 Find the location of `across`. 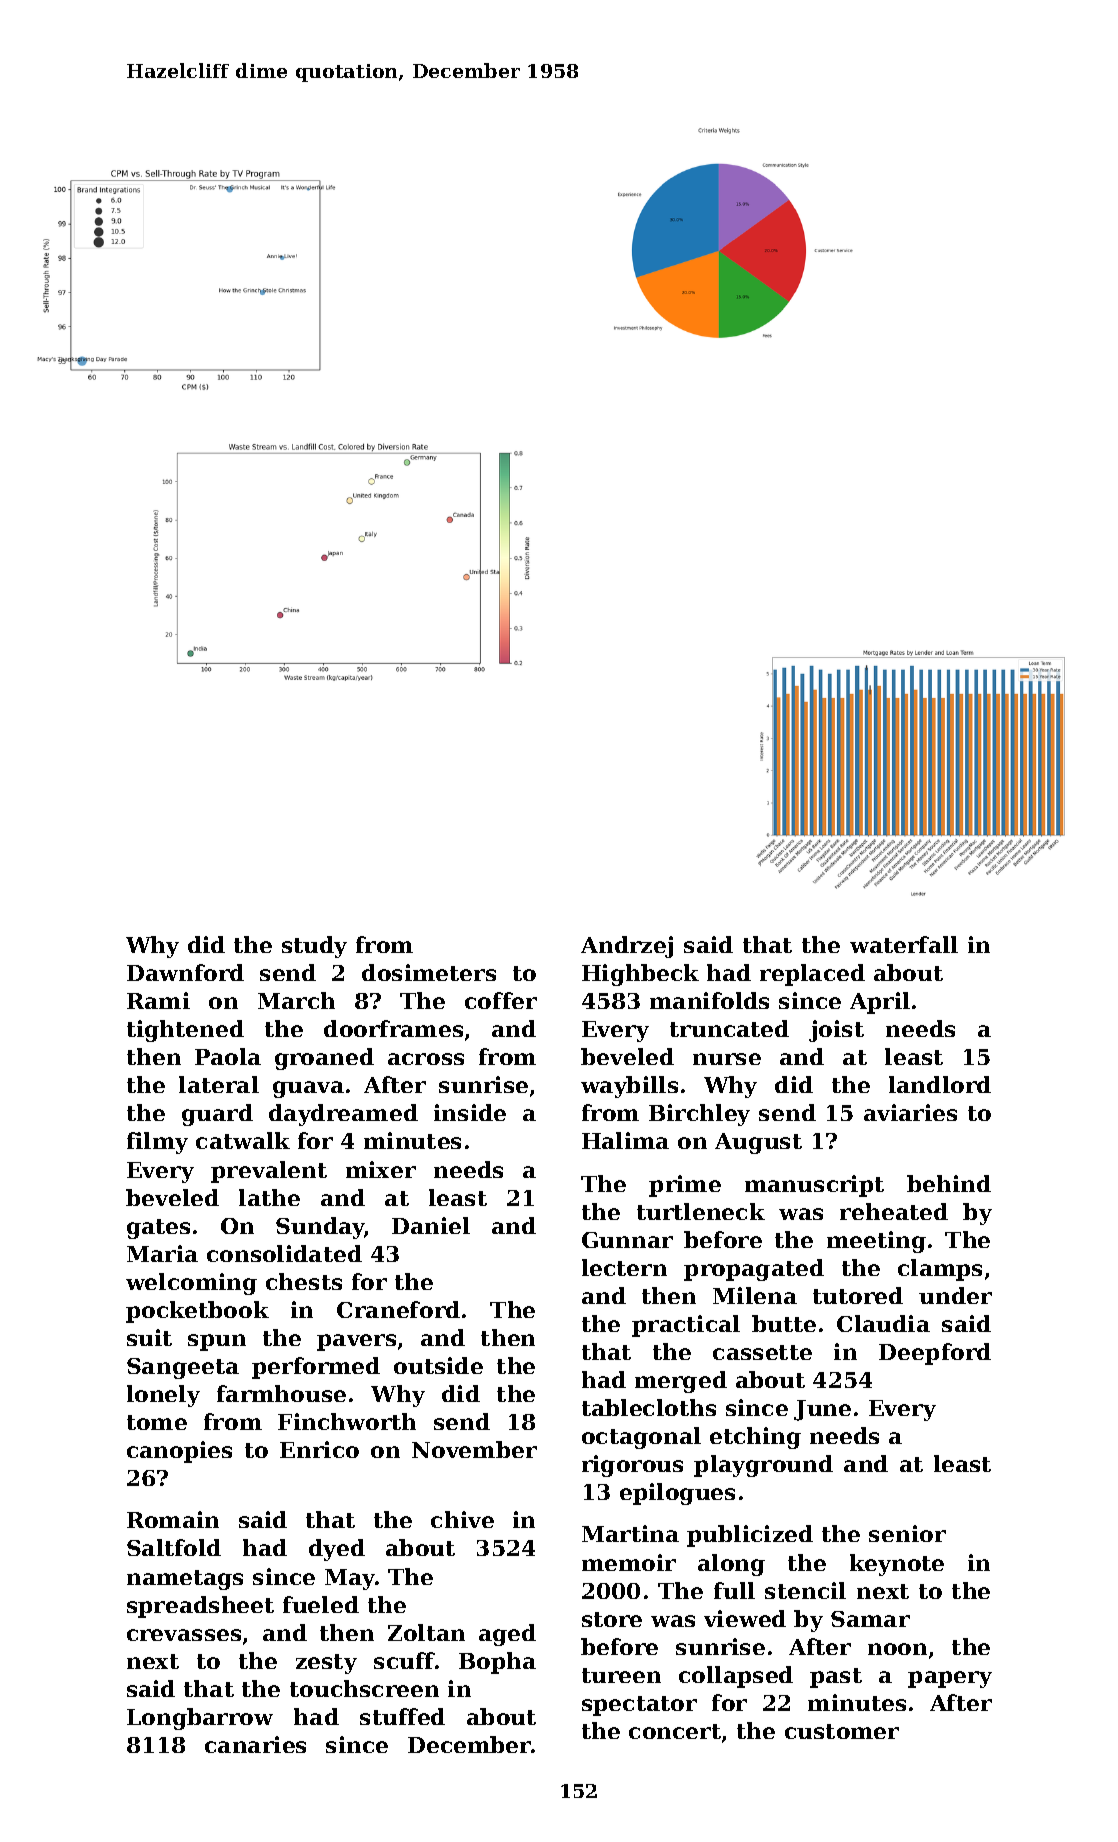

across is located at coordinates (426, 1059).
